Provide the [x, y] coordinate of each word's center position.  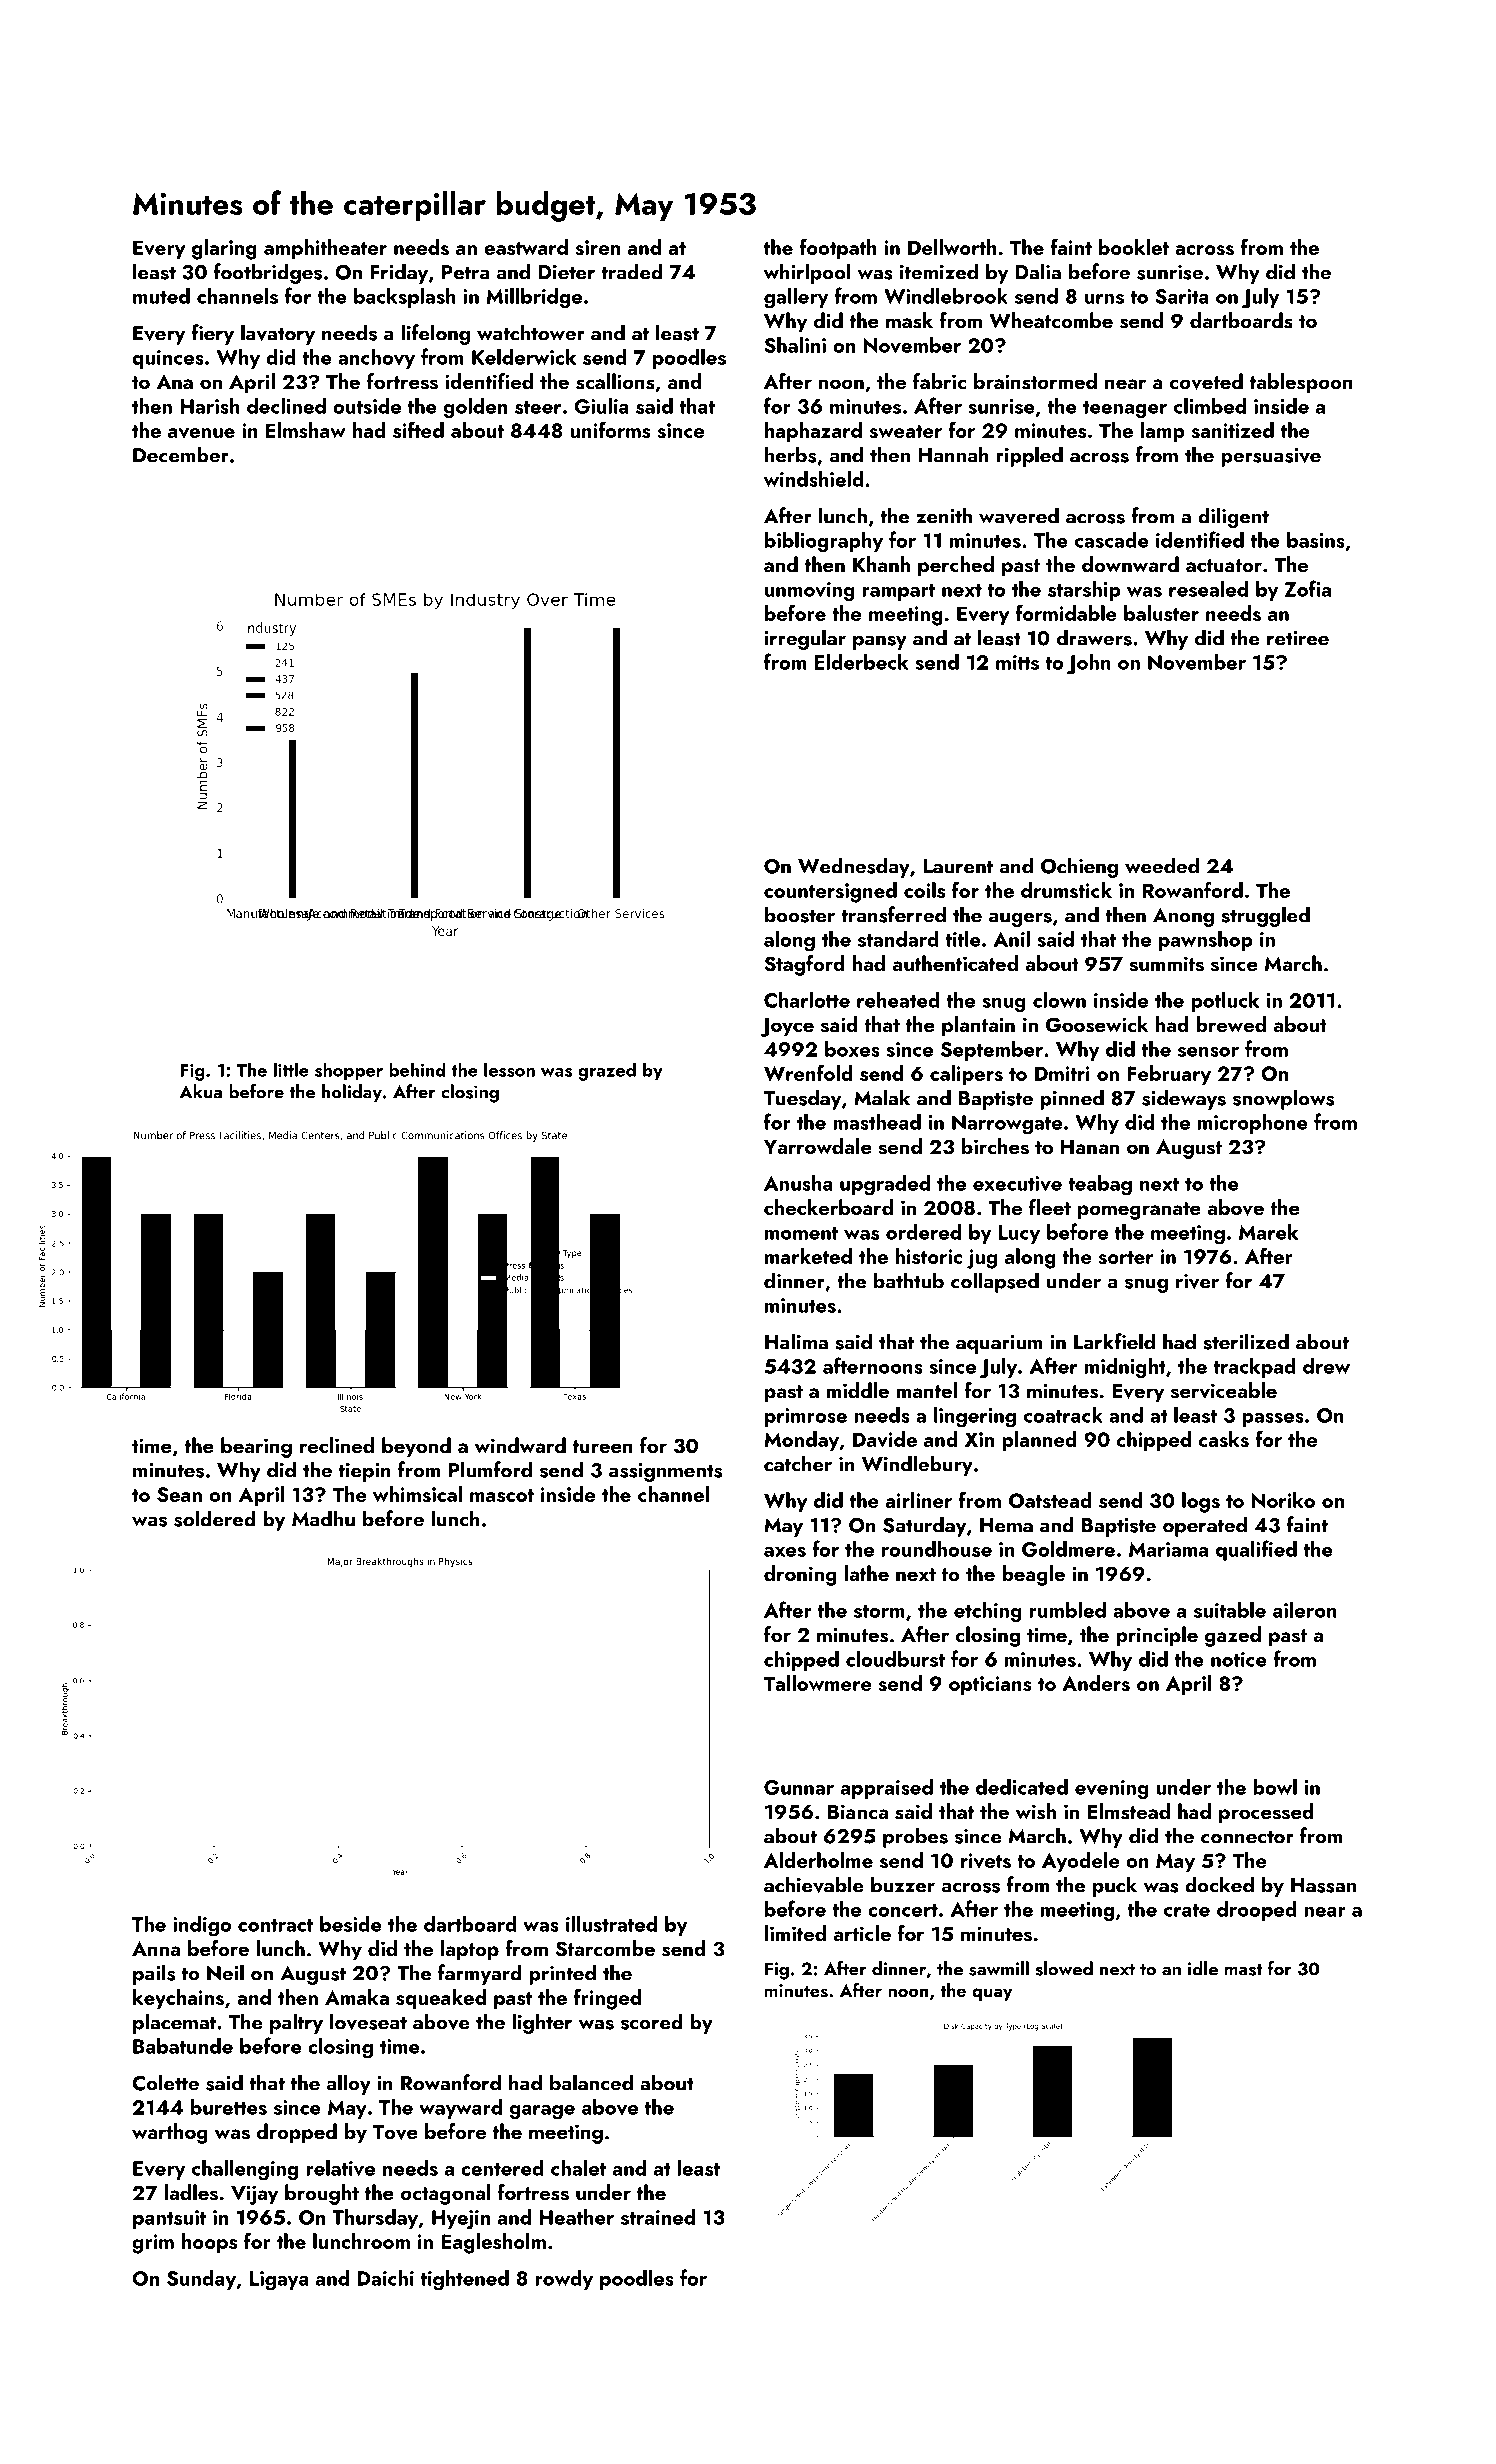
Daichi [385, 2278]
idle [1203, 1968]
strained [658, 2217]
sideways [1184, 1099]
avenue [201, 433]
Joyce [787, 1027]
